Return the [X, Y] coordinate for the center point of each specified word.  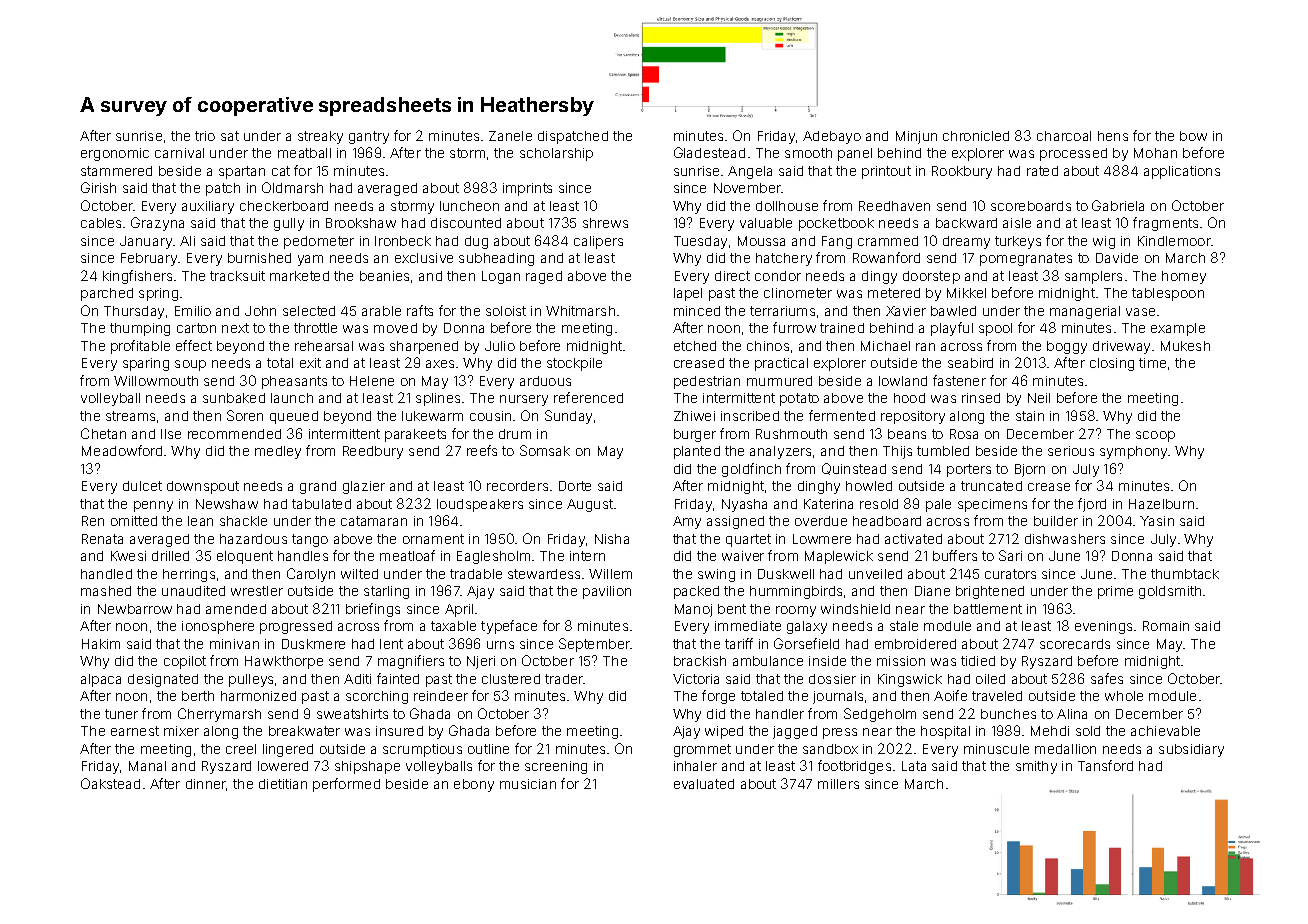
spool [995, 329]
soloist [506, 311]
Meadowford [122, 450]
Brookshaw [361, 223]
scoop [1155, 436]
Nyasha [744, 505]
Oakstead [110, 783]
